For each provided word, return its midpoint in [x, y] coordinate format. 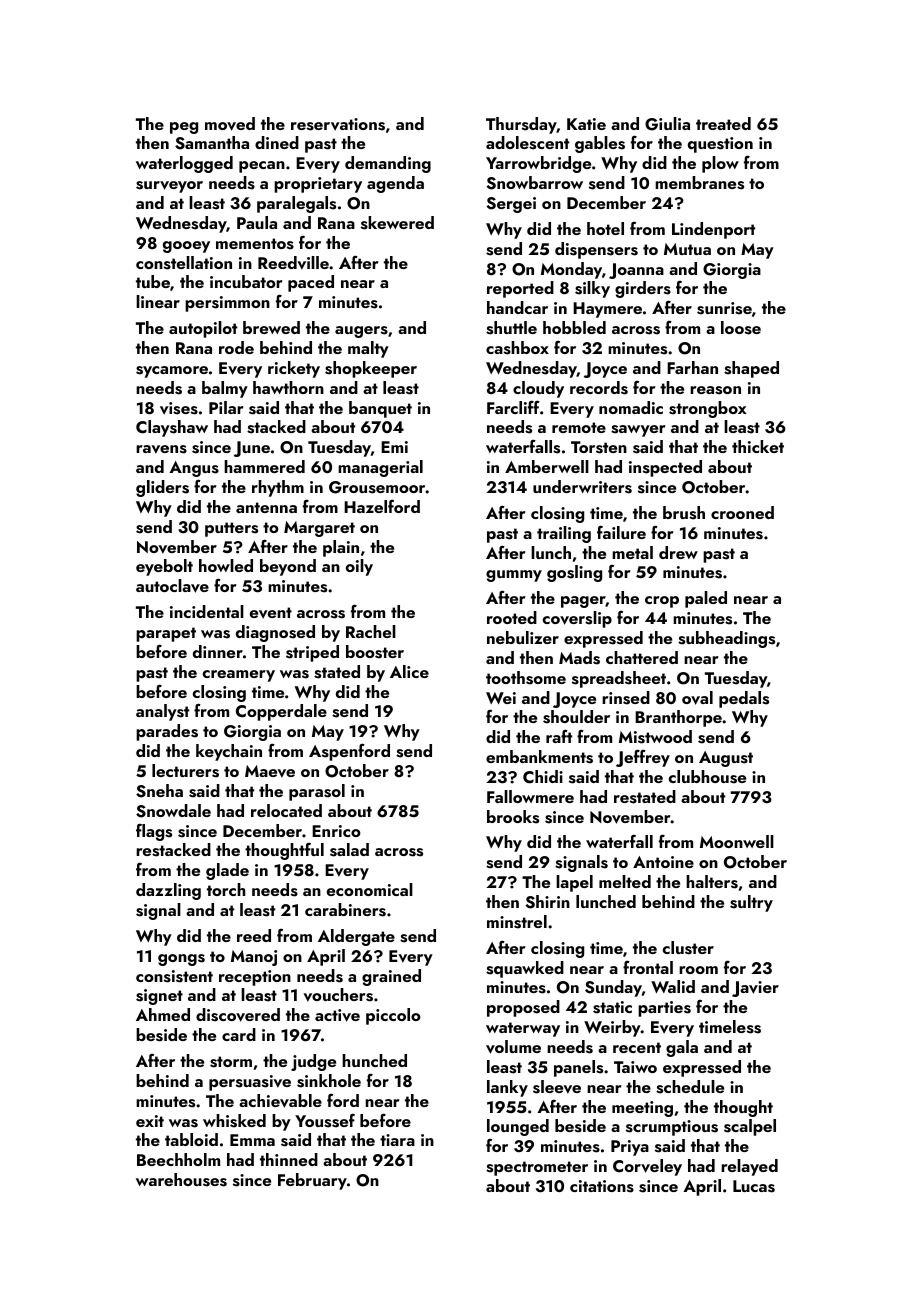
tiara [397, 1140]
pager [583, 602]
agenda [395, 184]
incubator [246, 281]
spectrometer [537, 1168]
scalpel [750, 1127]
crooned [742, 512]
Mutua [687, 249]
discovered [238, 1015]
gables [600, 144]
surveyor [169, 187]
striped [312, 653]
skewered [397, 223]
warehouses [181, 1180]
